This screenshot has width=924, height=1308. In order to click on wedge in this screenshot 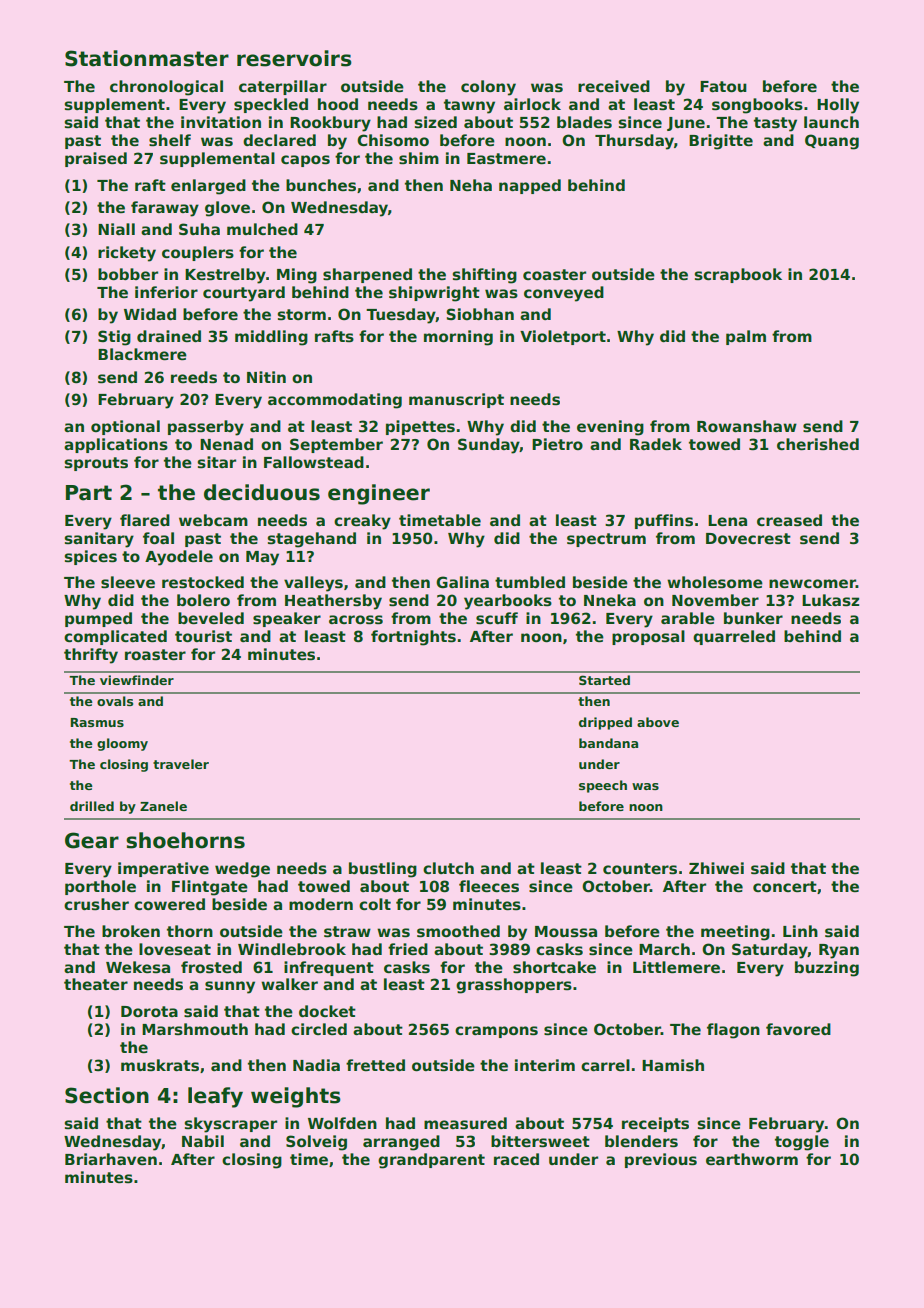, I will do `click(242, 870)`.
